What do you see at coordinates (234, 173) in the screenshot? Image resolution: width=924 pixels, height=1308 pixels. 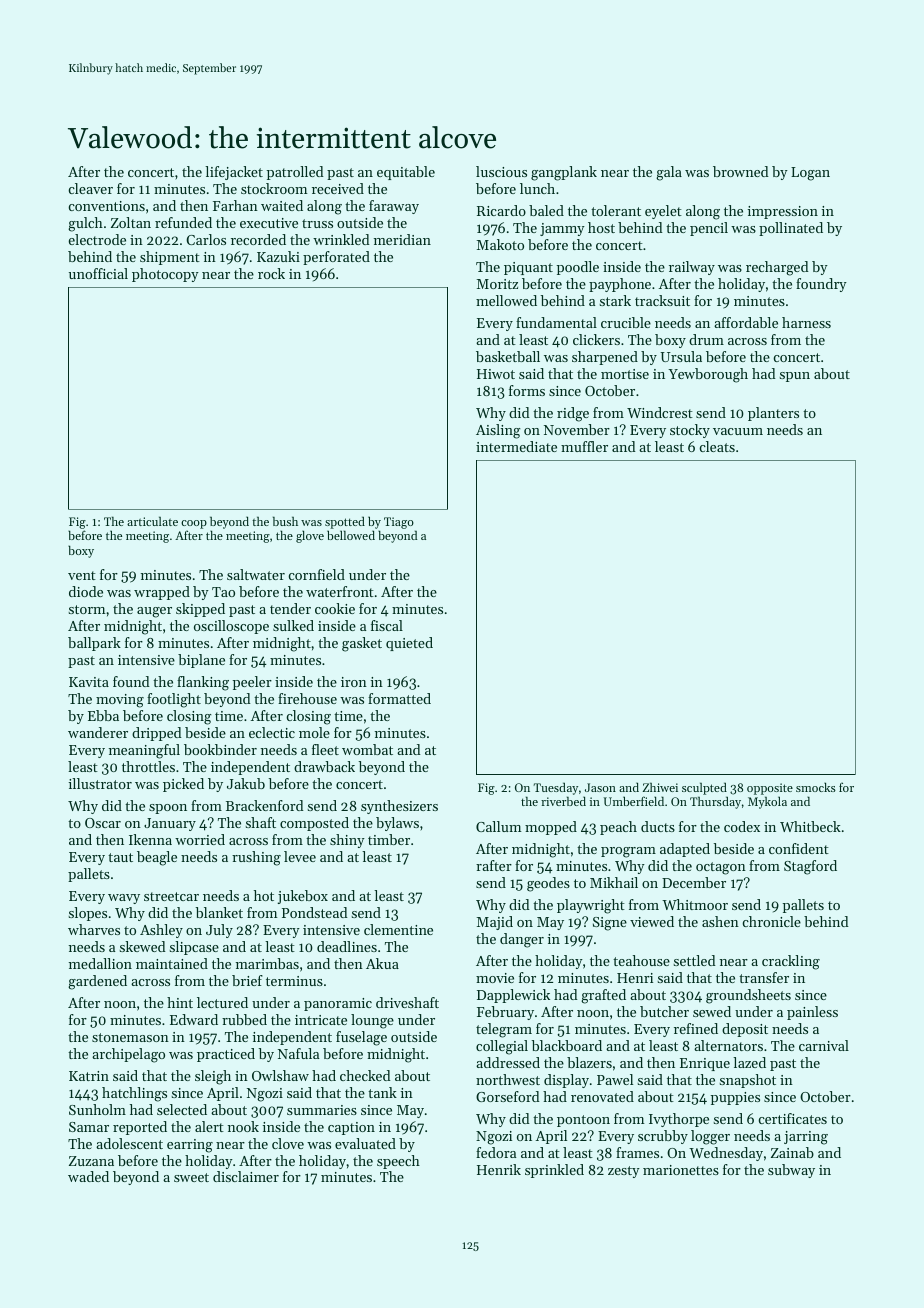 I see `lifejacket` at bounding box center [234, 173].
